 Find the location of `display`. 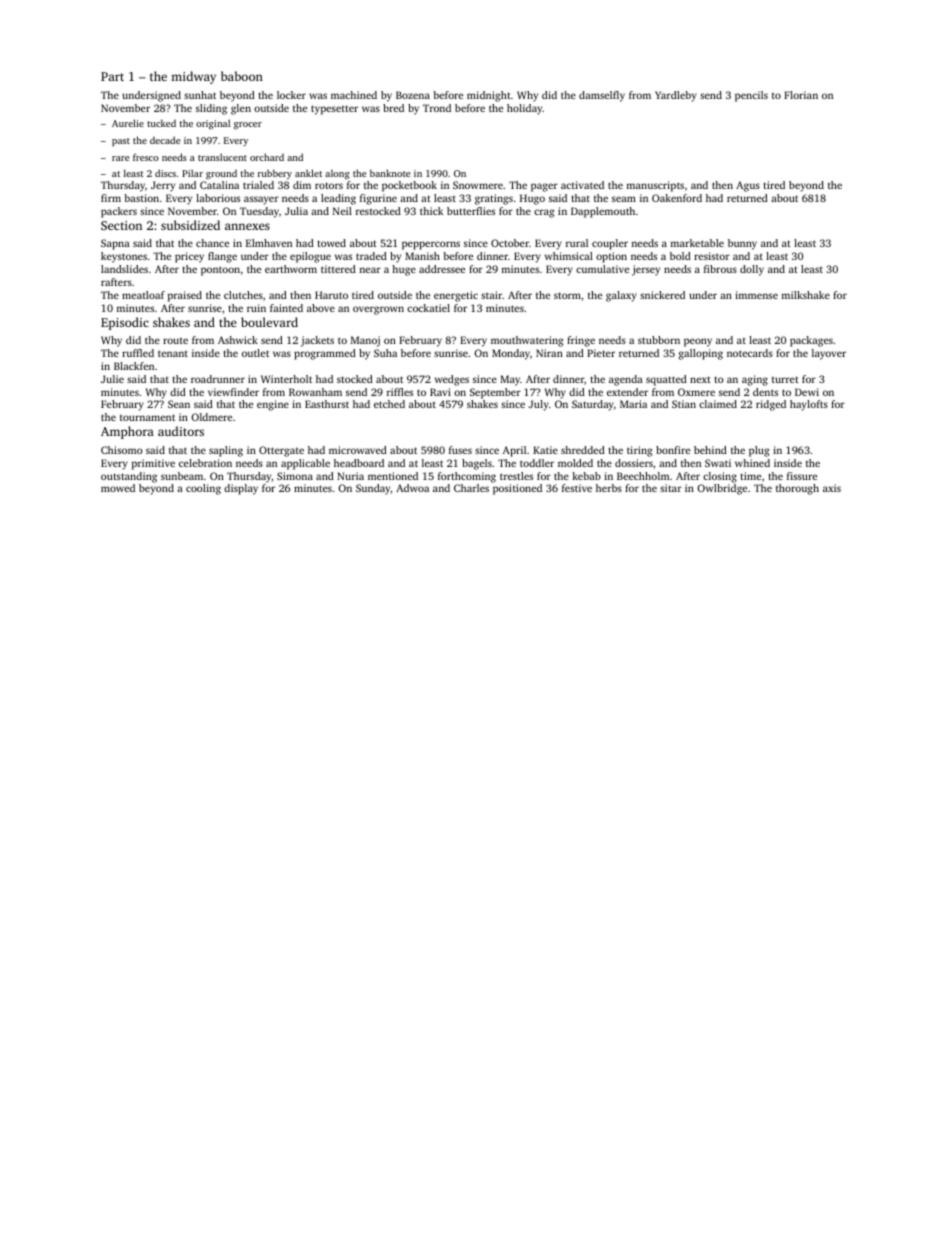

display is located at coordinates (241, 489).
